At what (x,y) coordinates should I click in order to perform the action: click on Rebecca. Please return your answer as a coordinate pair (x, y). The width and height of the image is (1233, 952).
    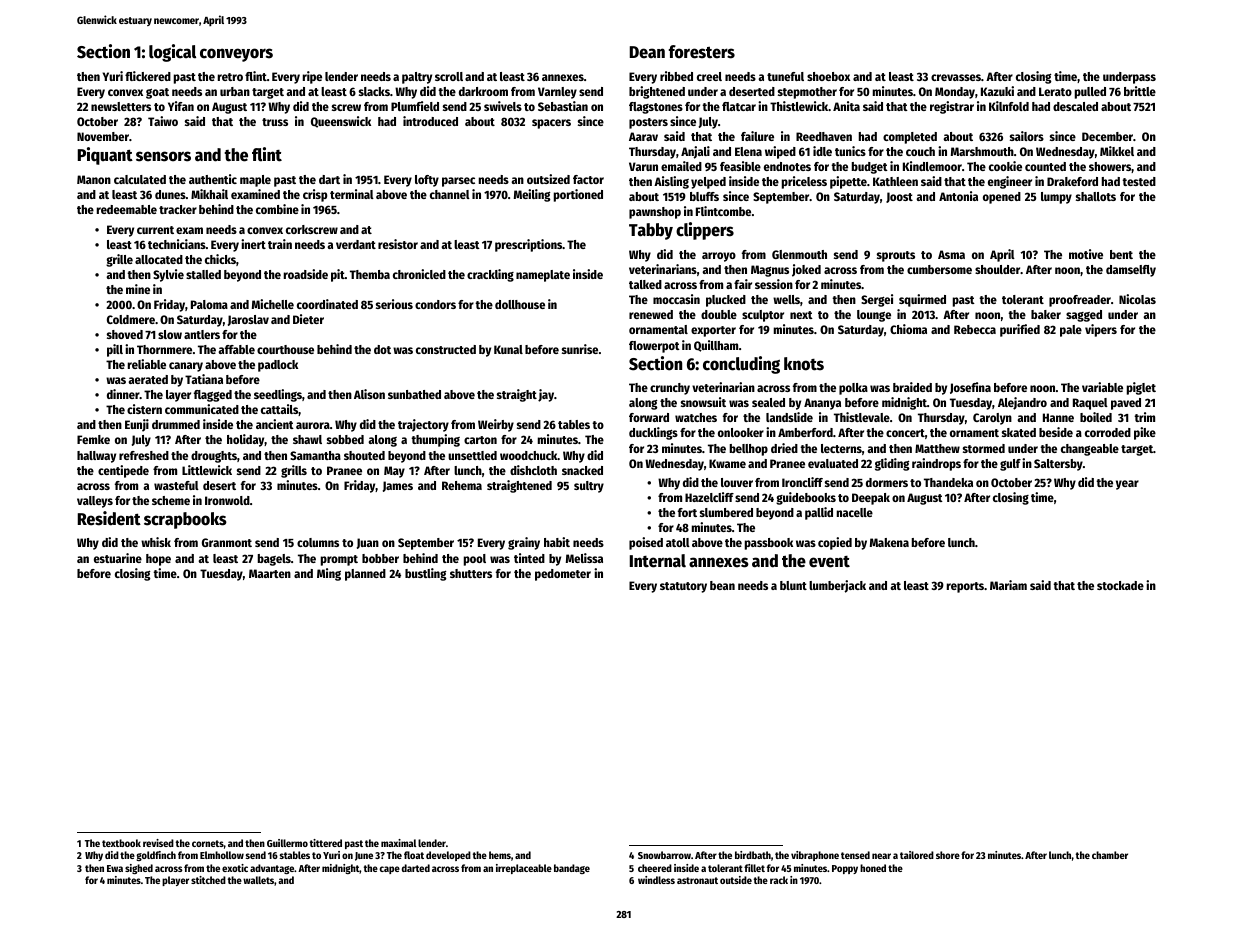
    Looking at the image, I should click on (975, 329).
